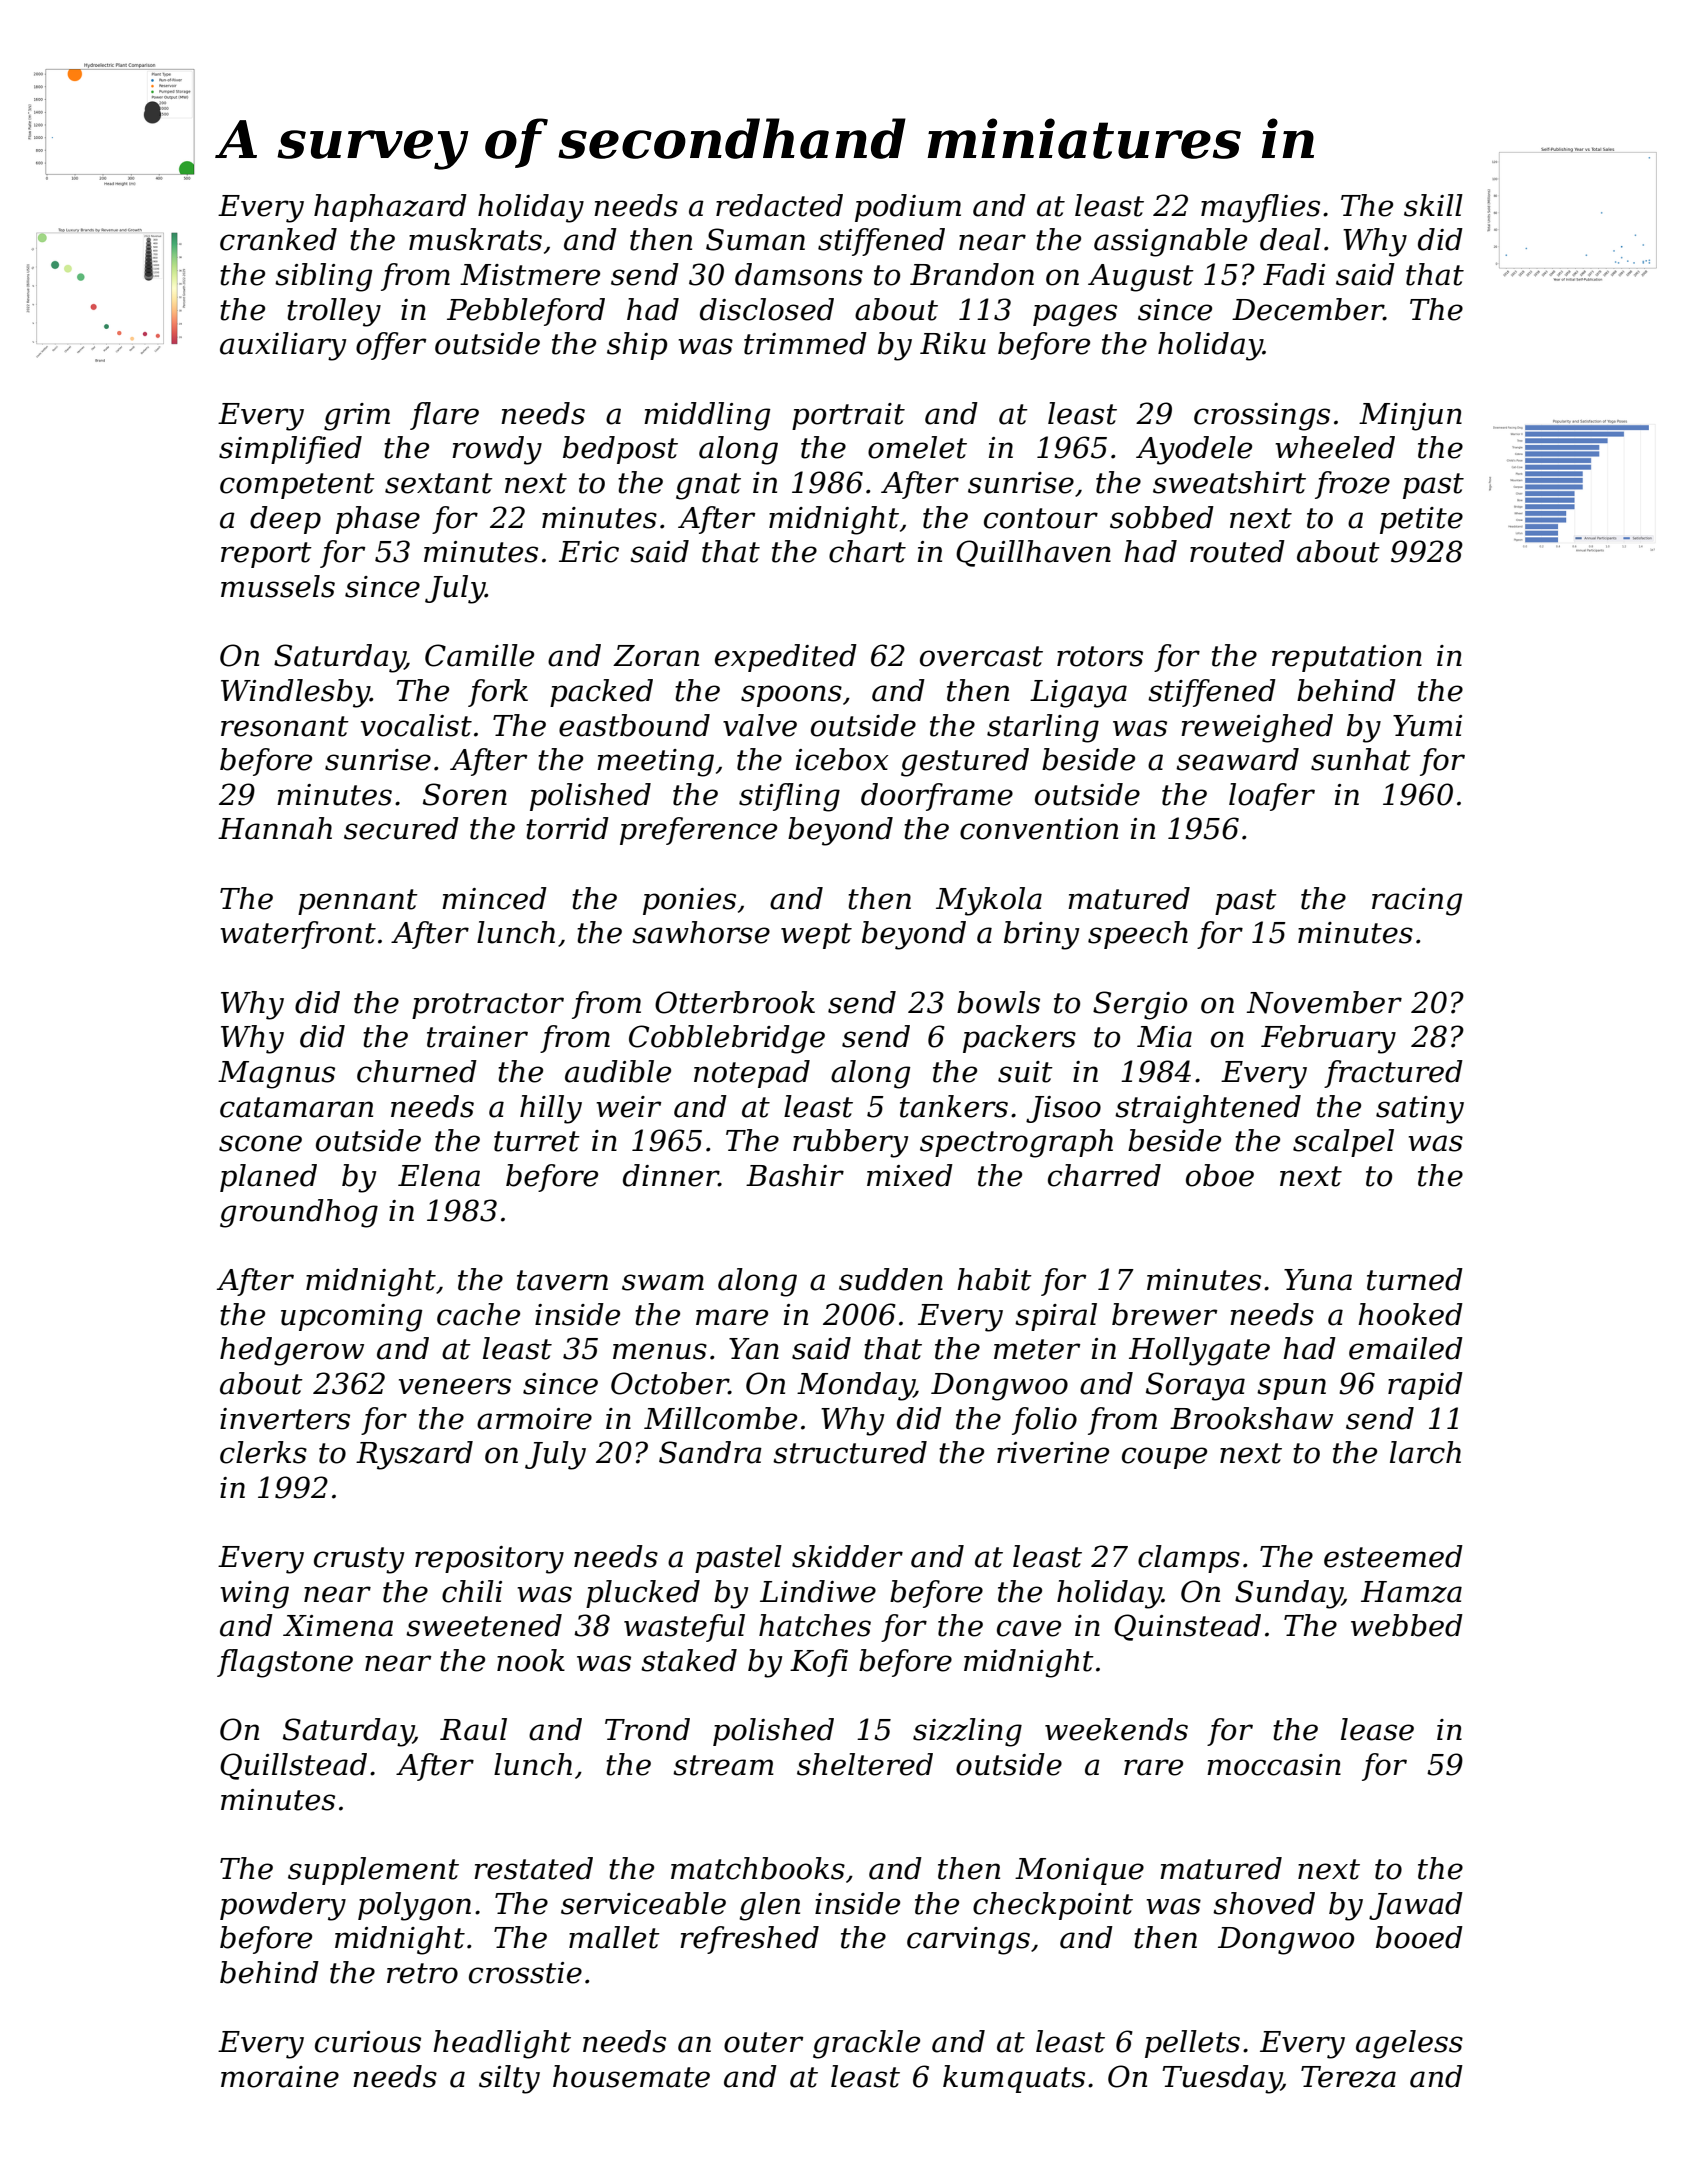  Describe the element at coordinates (779, 205) in the screenshot. I see `redacted` at that location.
